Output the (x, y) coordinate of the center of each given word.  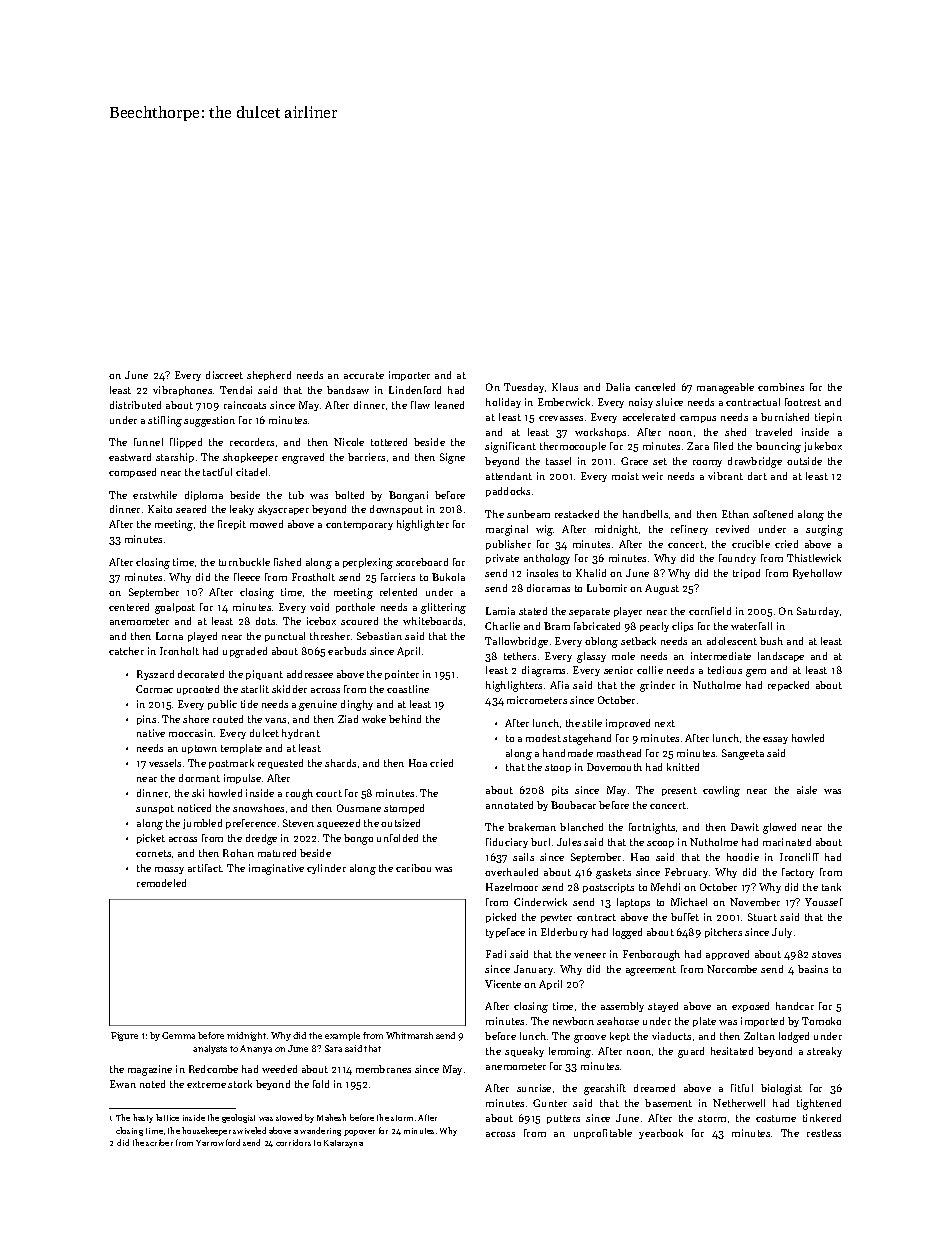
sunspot (155, 809)
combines (781, 387)
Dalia (618, 387)
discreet (224, 375)
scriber (159, 1142)
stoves (826, 954)
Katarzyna (343, 1144)
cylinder (326, 869)
